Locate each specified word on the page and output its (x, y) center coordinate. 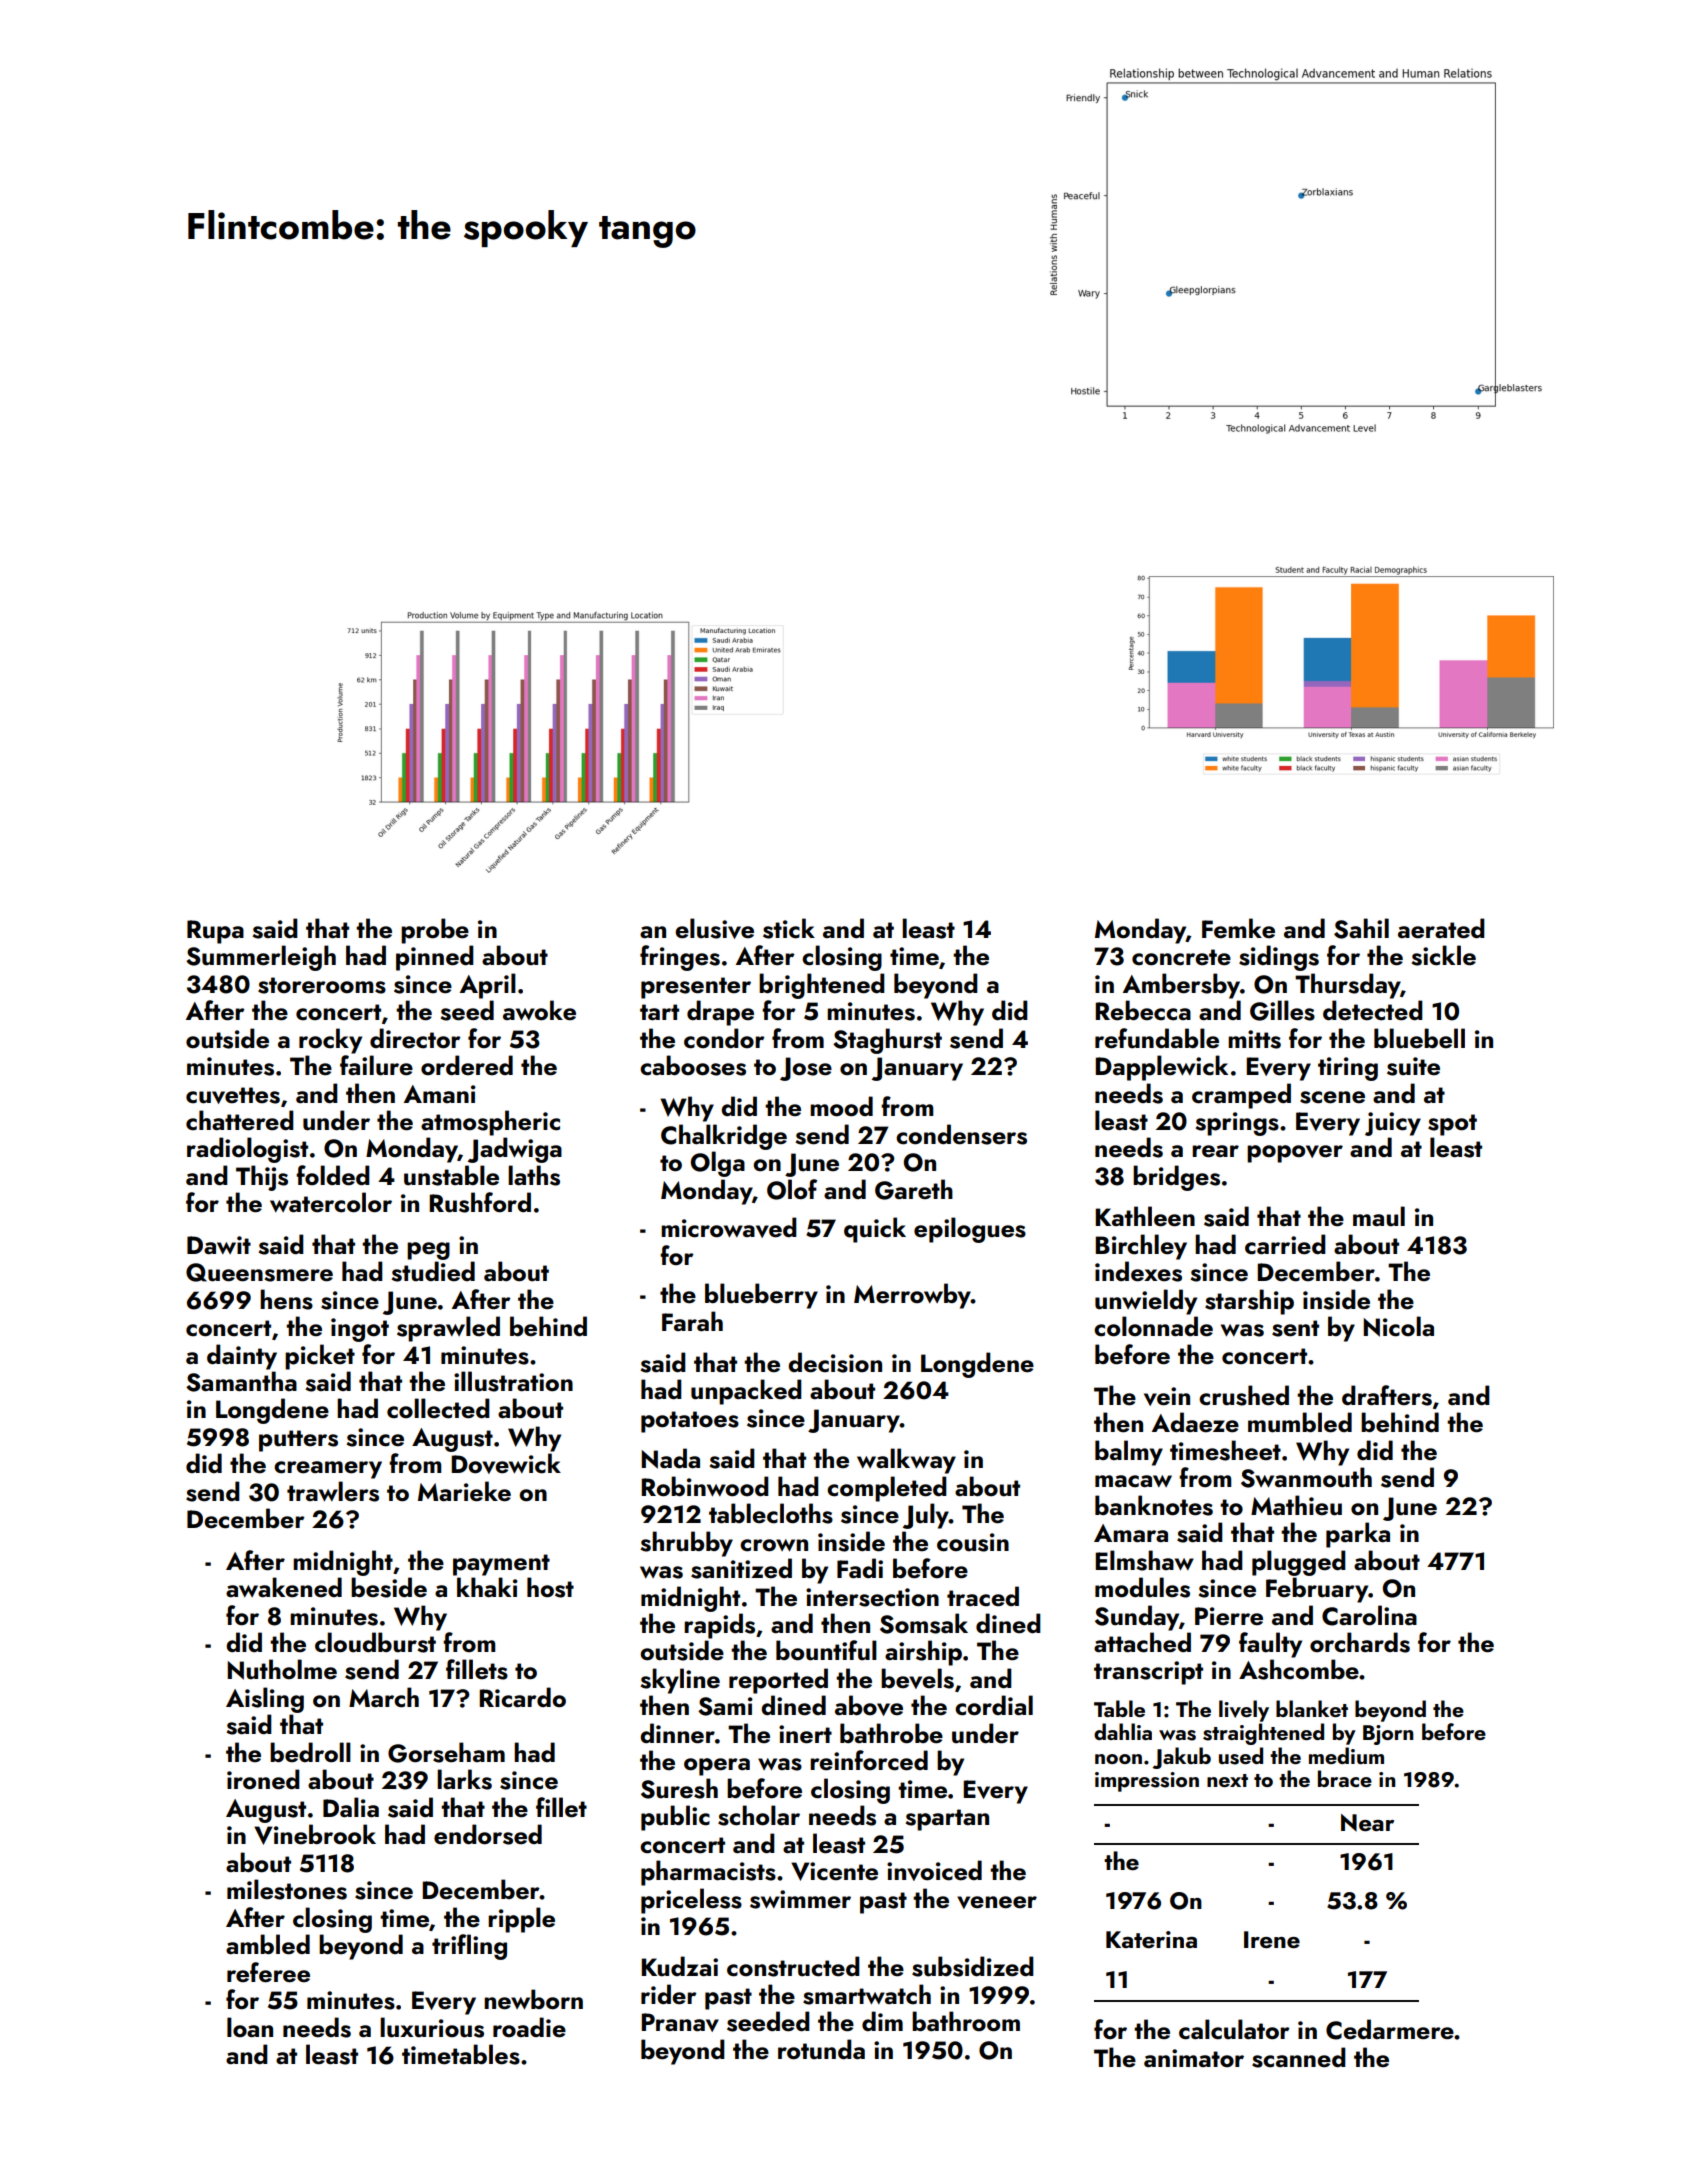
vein (1167, 1396)
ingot (360, 1330)
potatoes (690, 1422)
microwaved (729, 1227)
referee (268, 1972)
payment (501, 1565)
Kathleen (1145, 1216)
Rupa (215, 932)
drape (720, 1013)
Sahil (1361, 928)
